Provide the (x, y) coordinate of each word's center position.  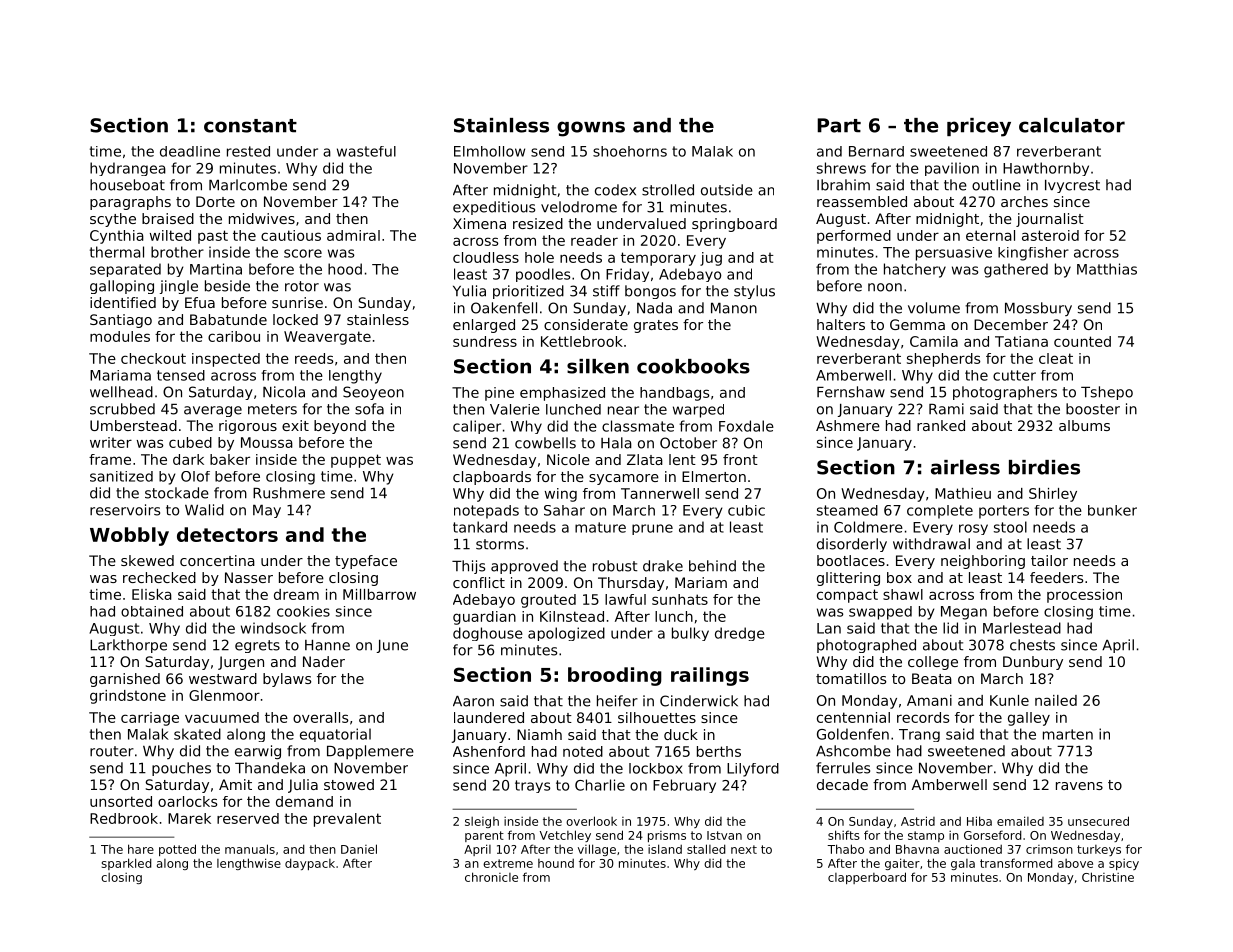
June (392, 646)
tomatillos (851, 678)
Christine (1108, 877)
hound (556, 863)
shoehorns (630, 151)
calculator (1072, 125)
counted (1082, 341)
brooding (615, 676)
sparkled (127, 864)
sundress (485, 341)
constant (250, 126)
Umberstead (133, 425)
